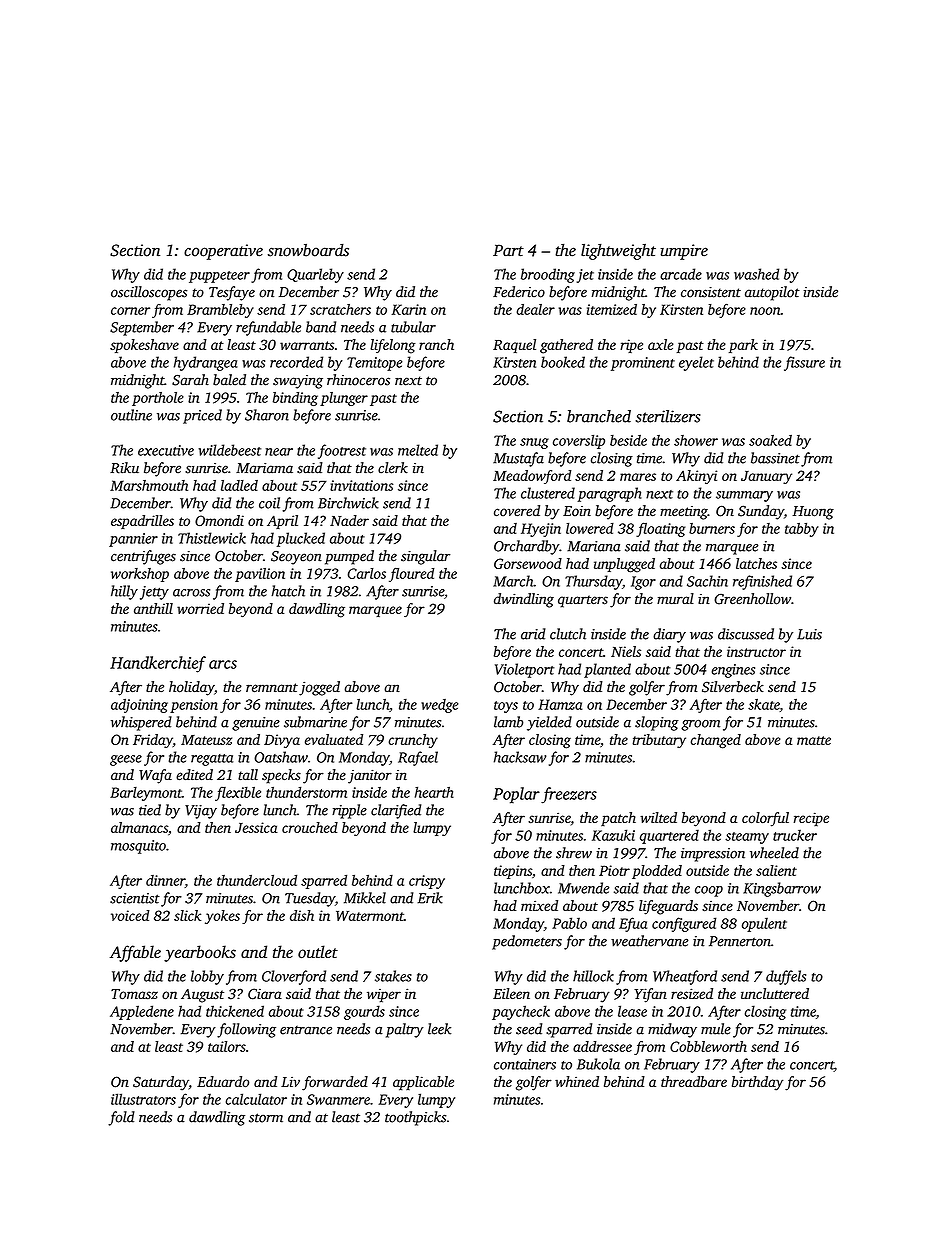 This screenshot has height=1233, width=952. I want to click on soaked, so click(770, 440).
